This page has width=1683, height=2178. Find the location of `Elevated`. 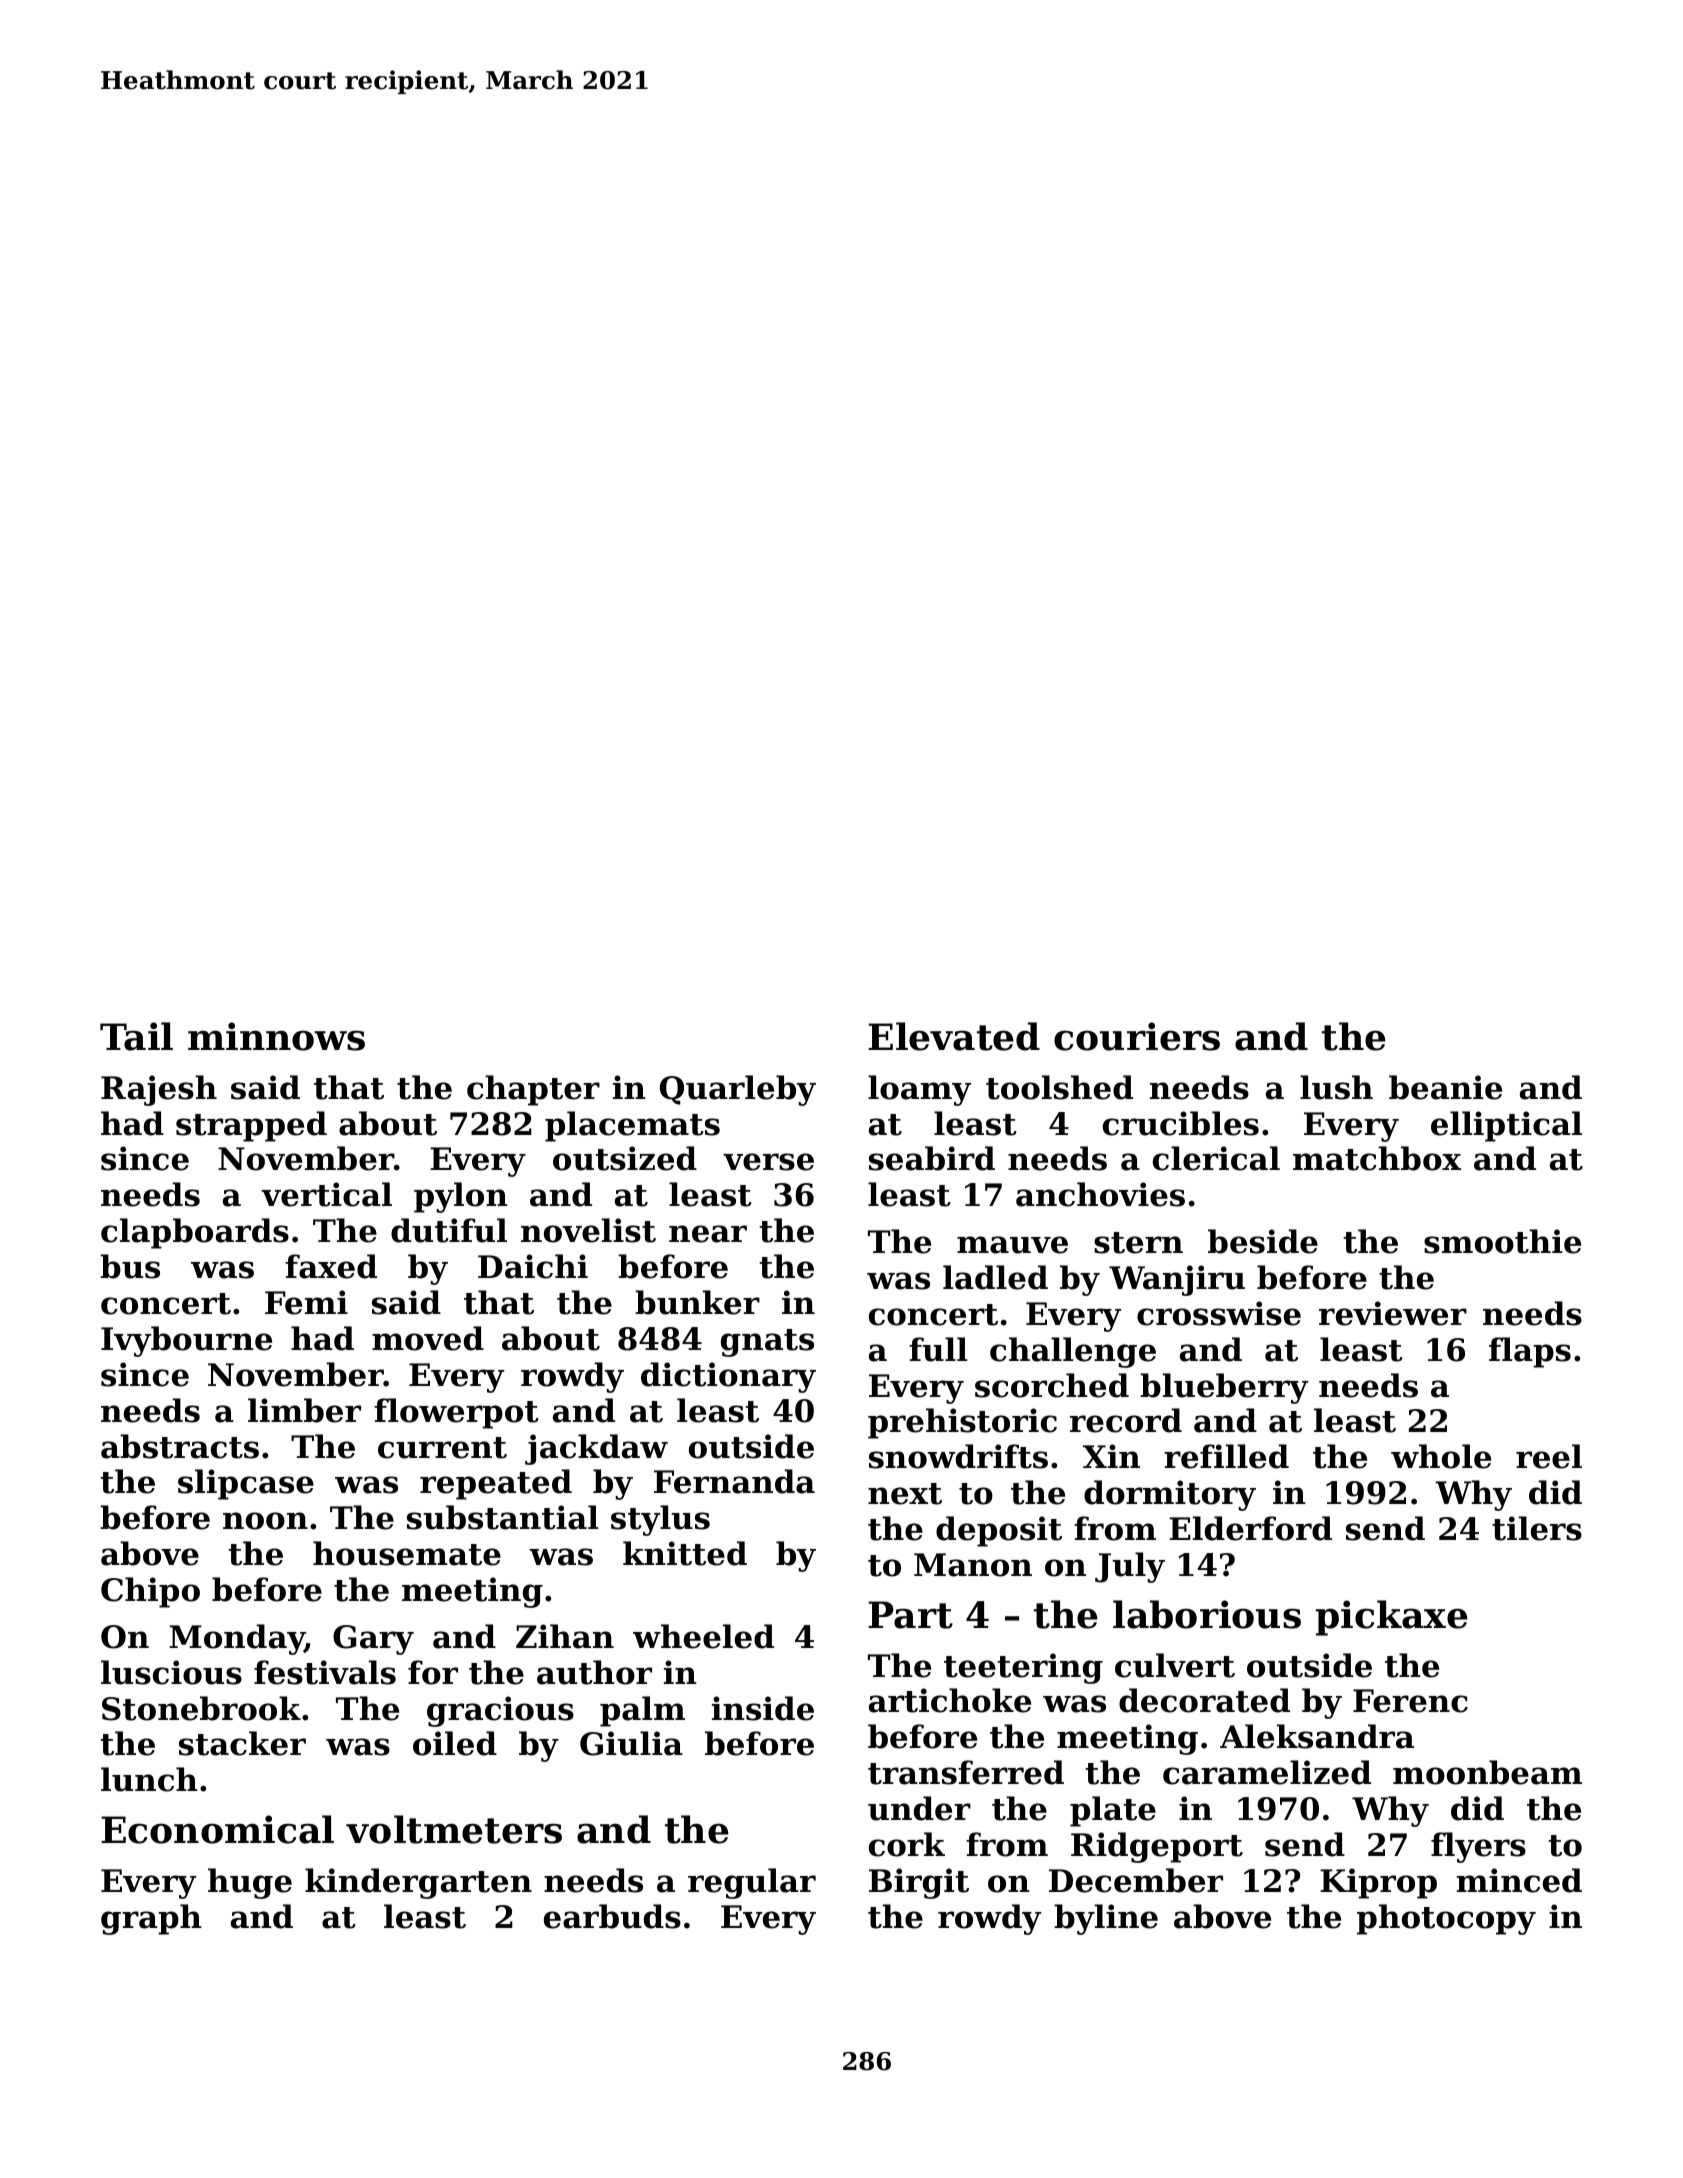

Elevated is located at coordinates (954, 1036).
